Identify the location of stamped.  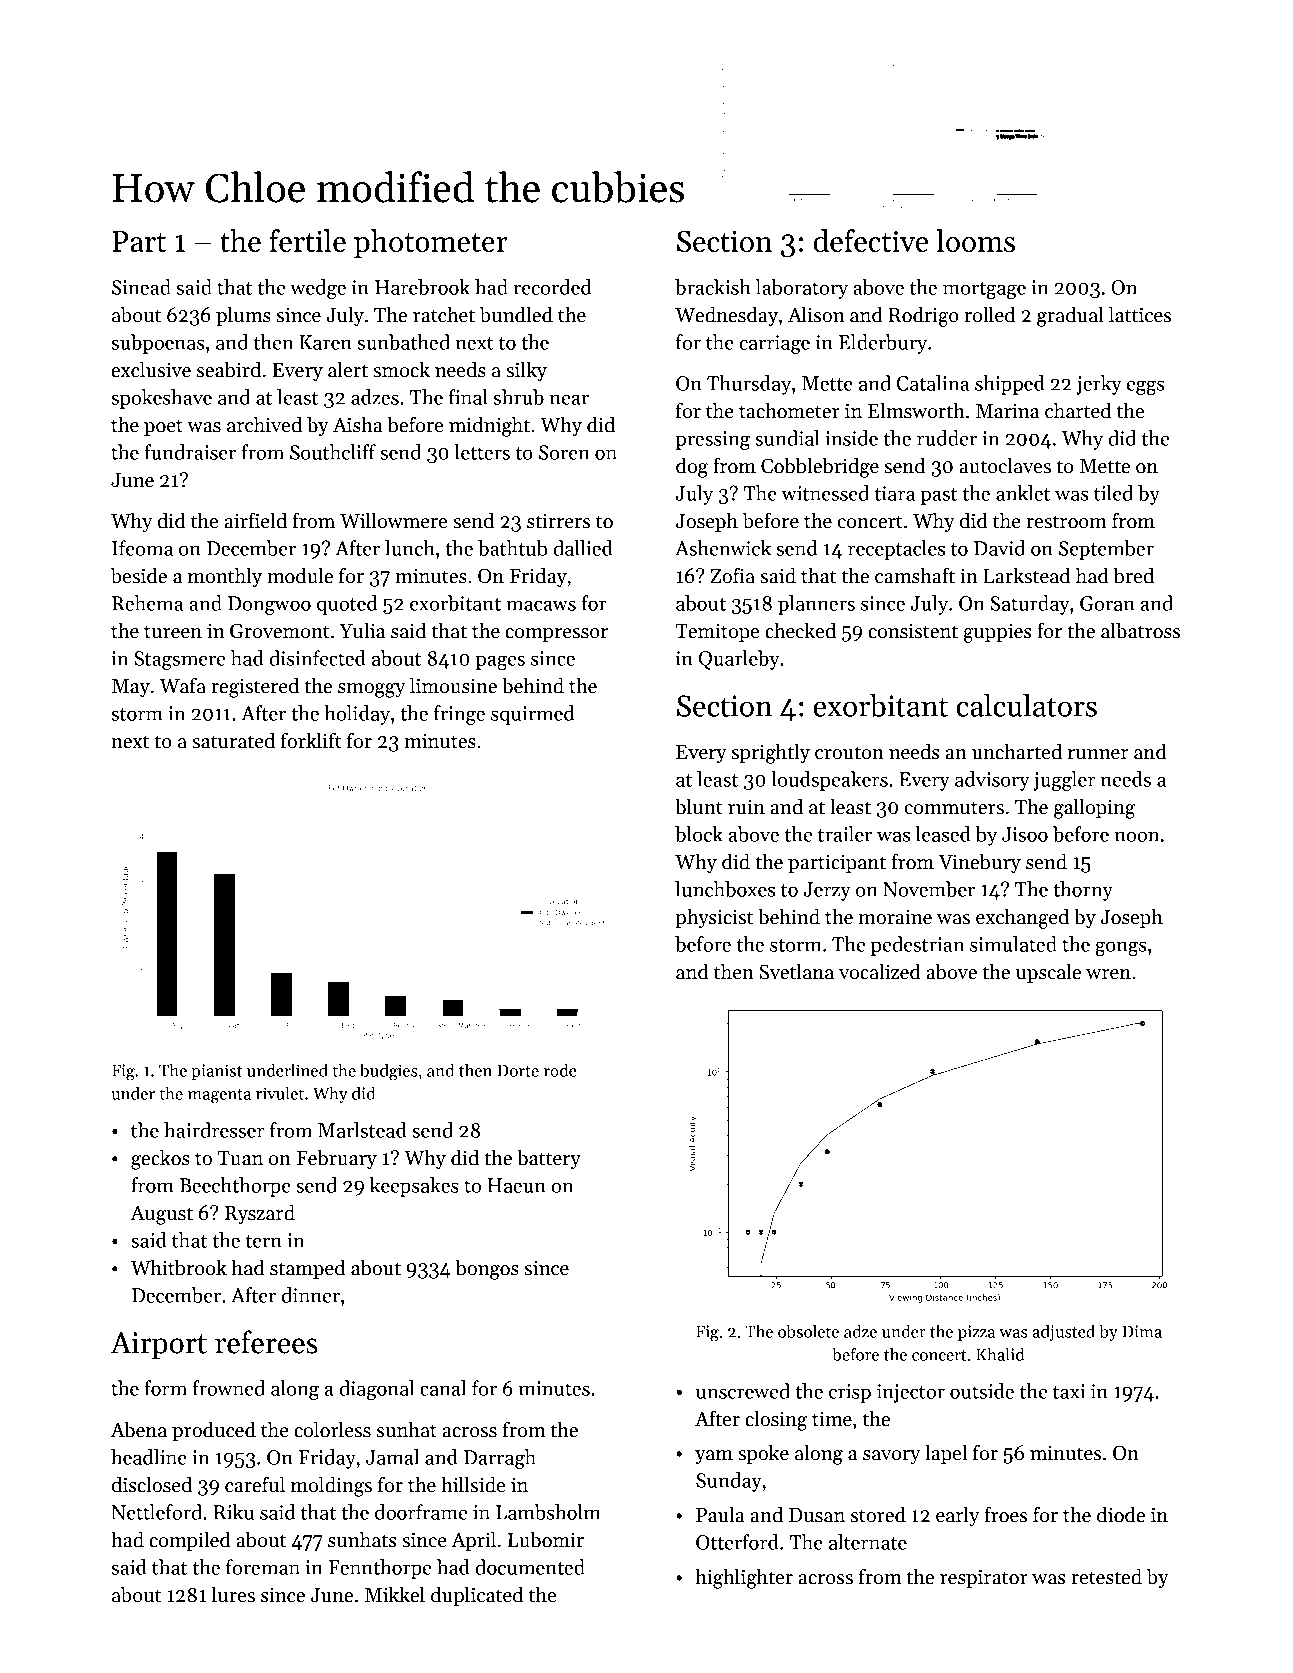
(307, 1269).
